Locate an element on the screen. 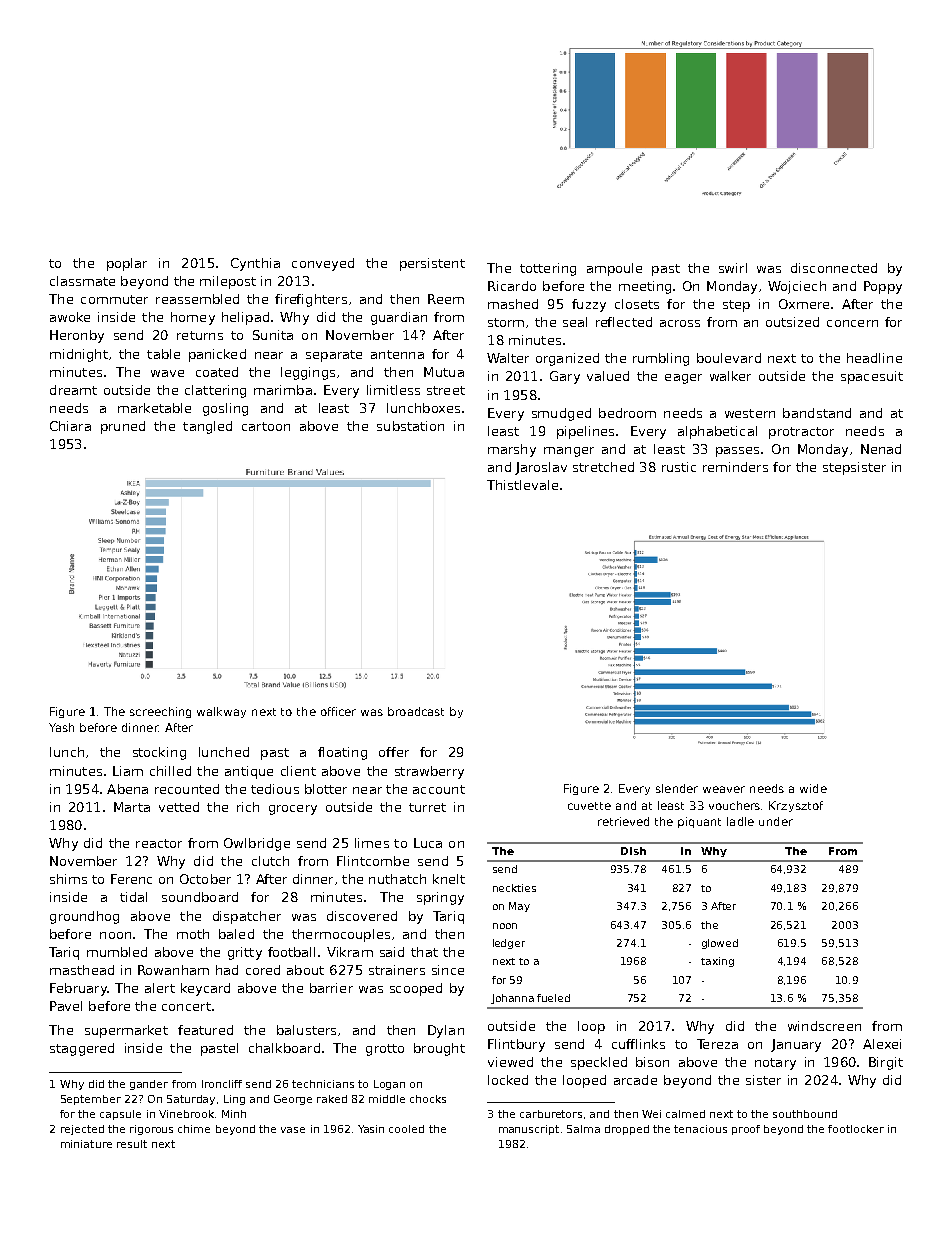 This screenshot has height=1233, width=952. broadcast is located at coordinates (416, 711).
